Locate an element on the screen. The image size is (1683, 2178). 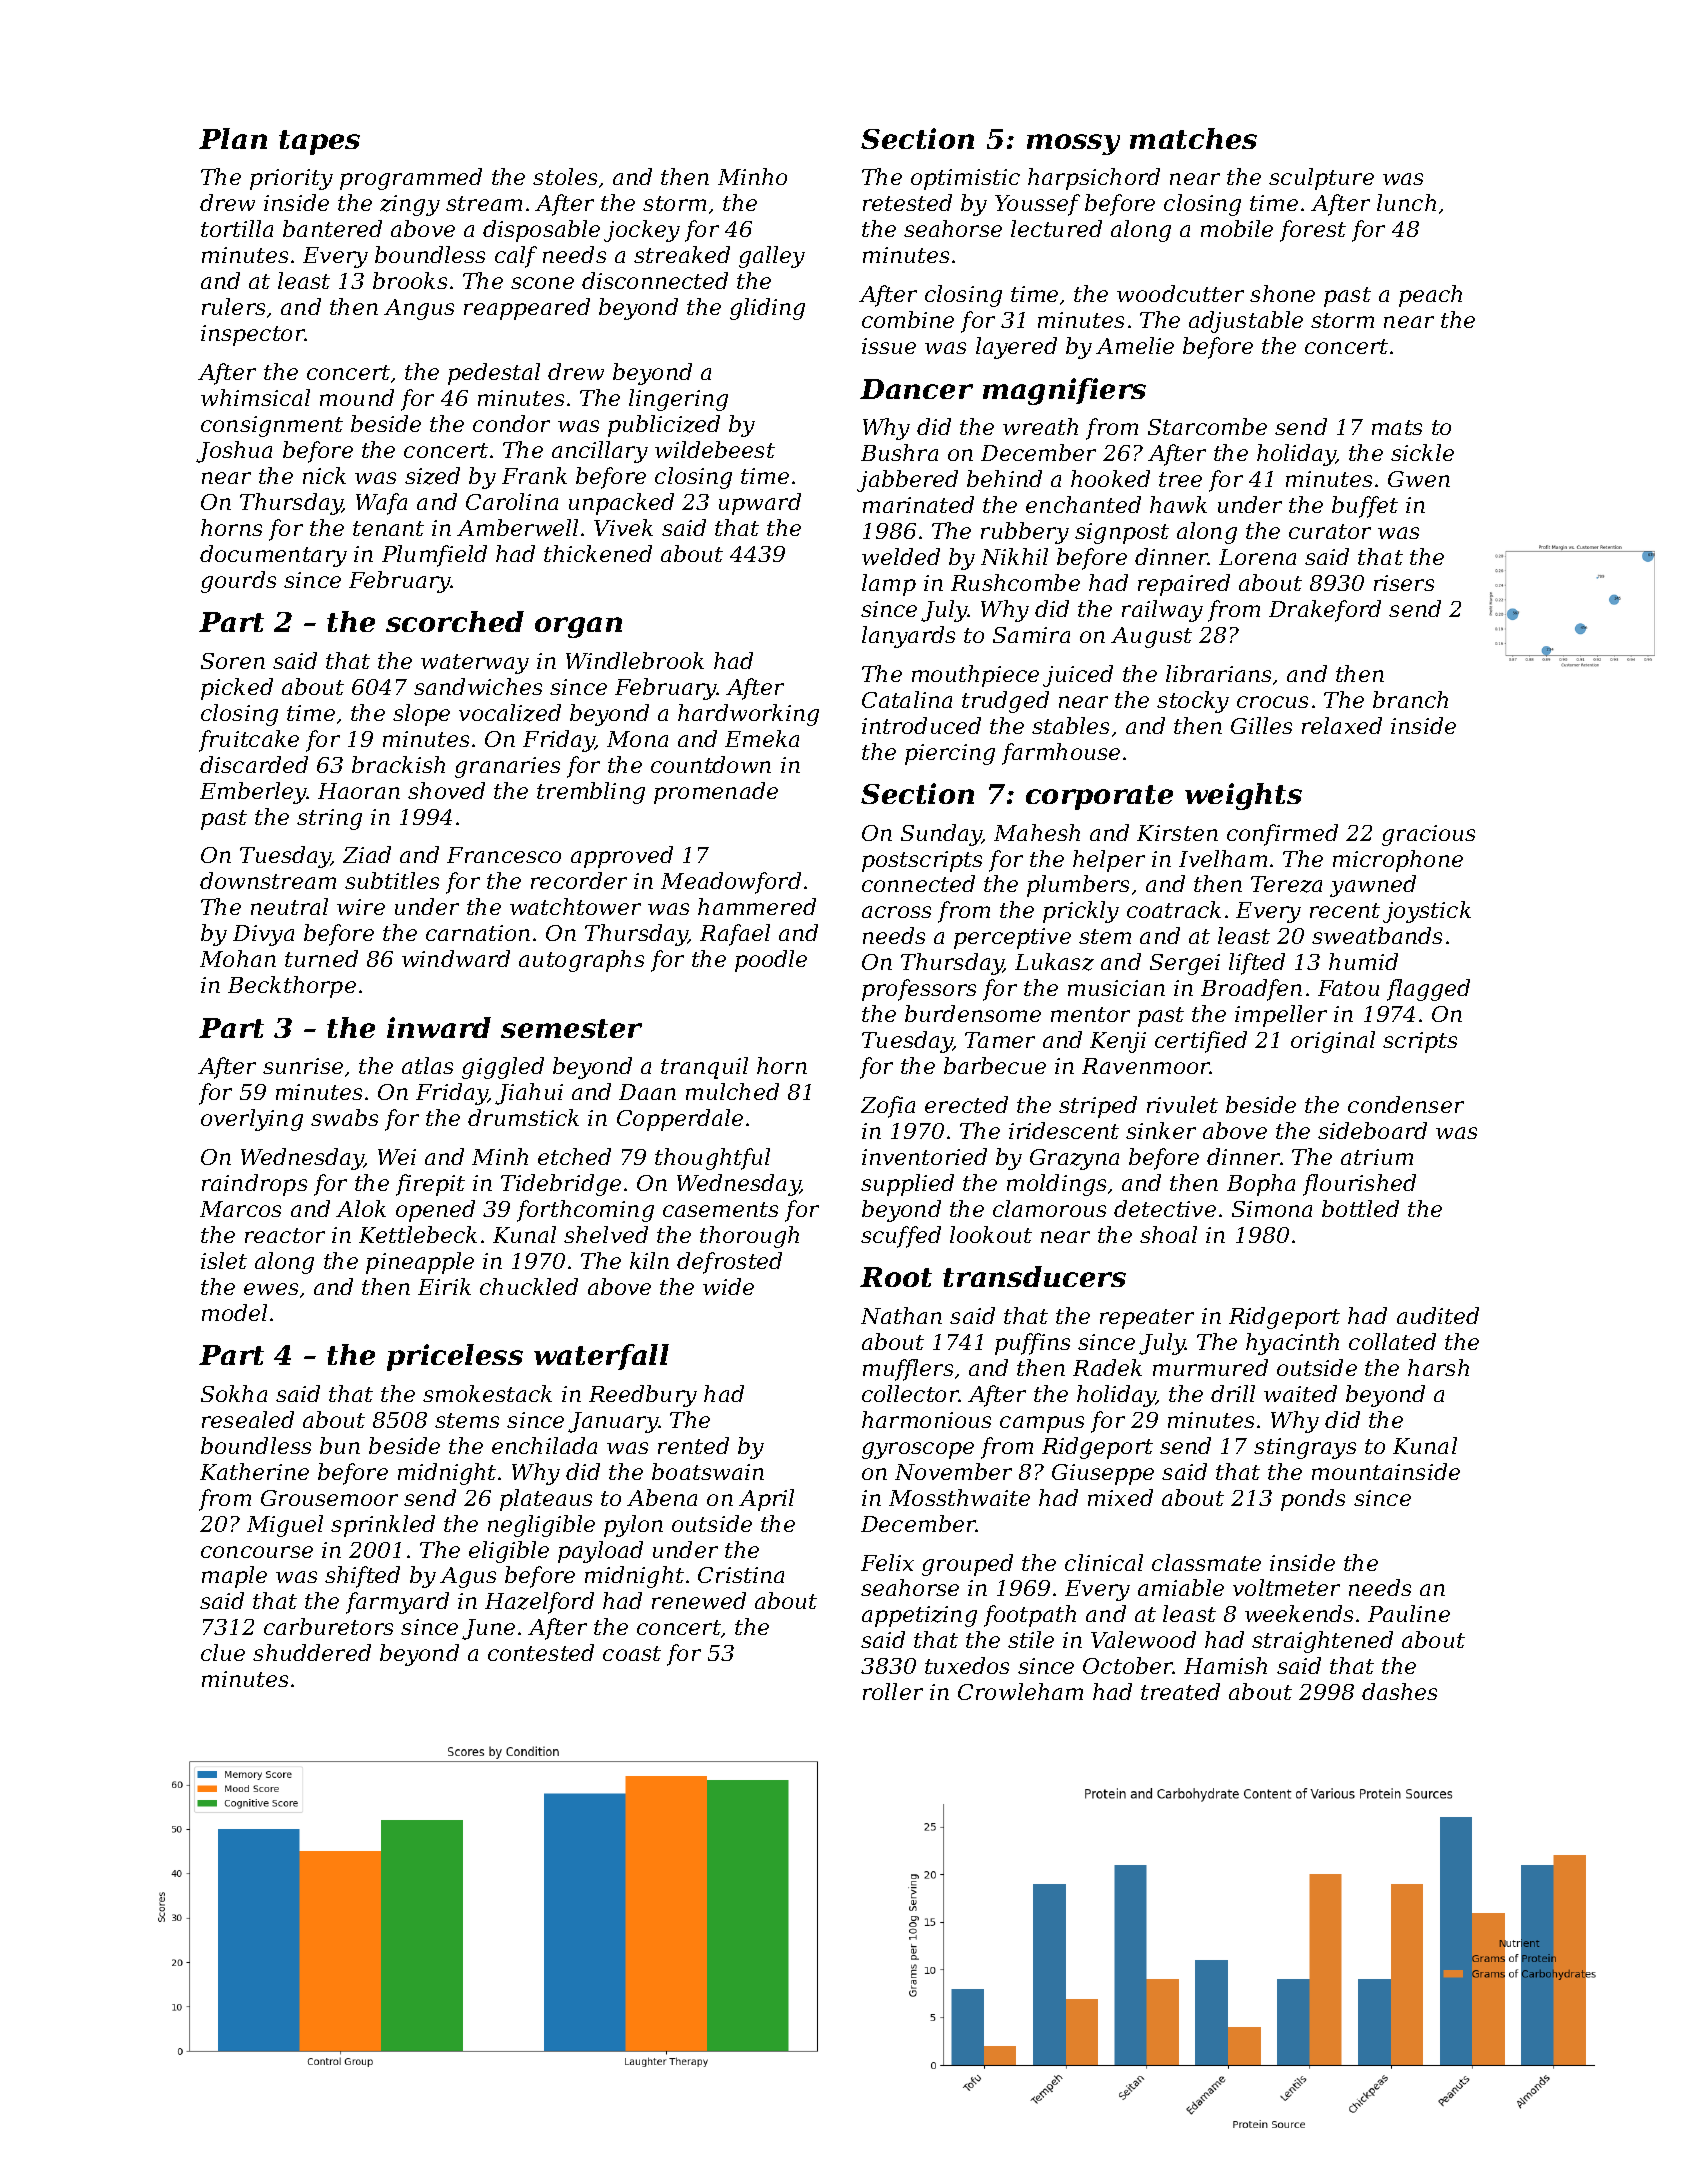
reappeared is located at coordinates (527, 309).
